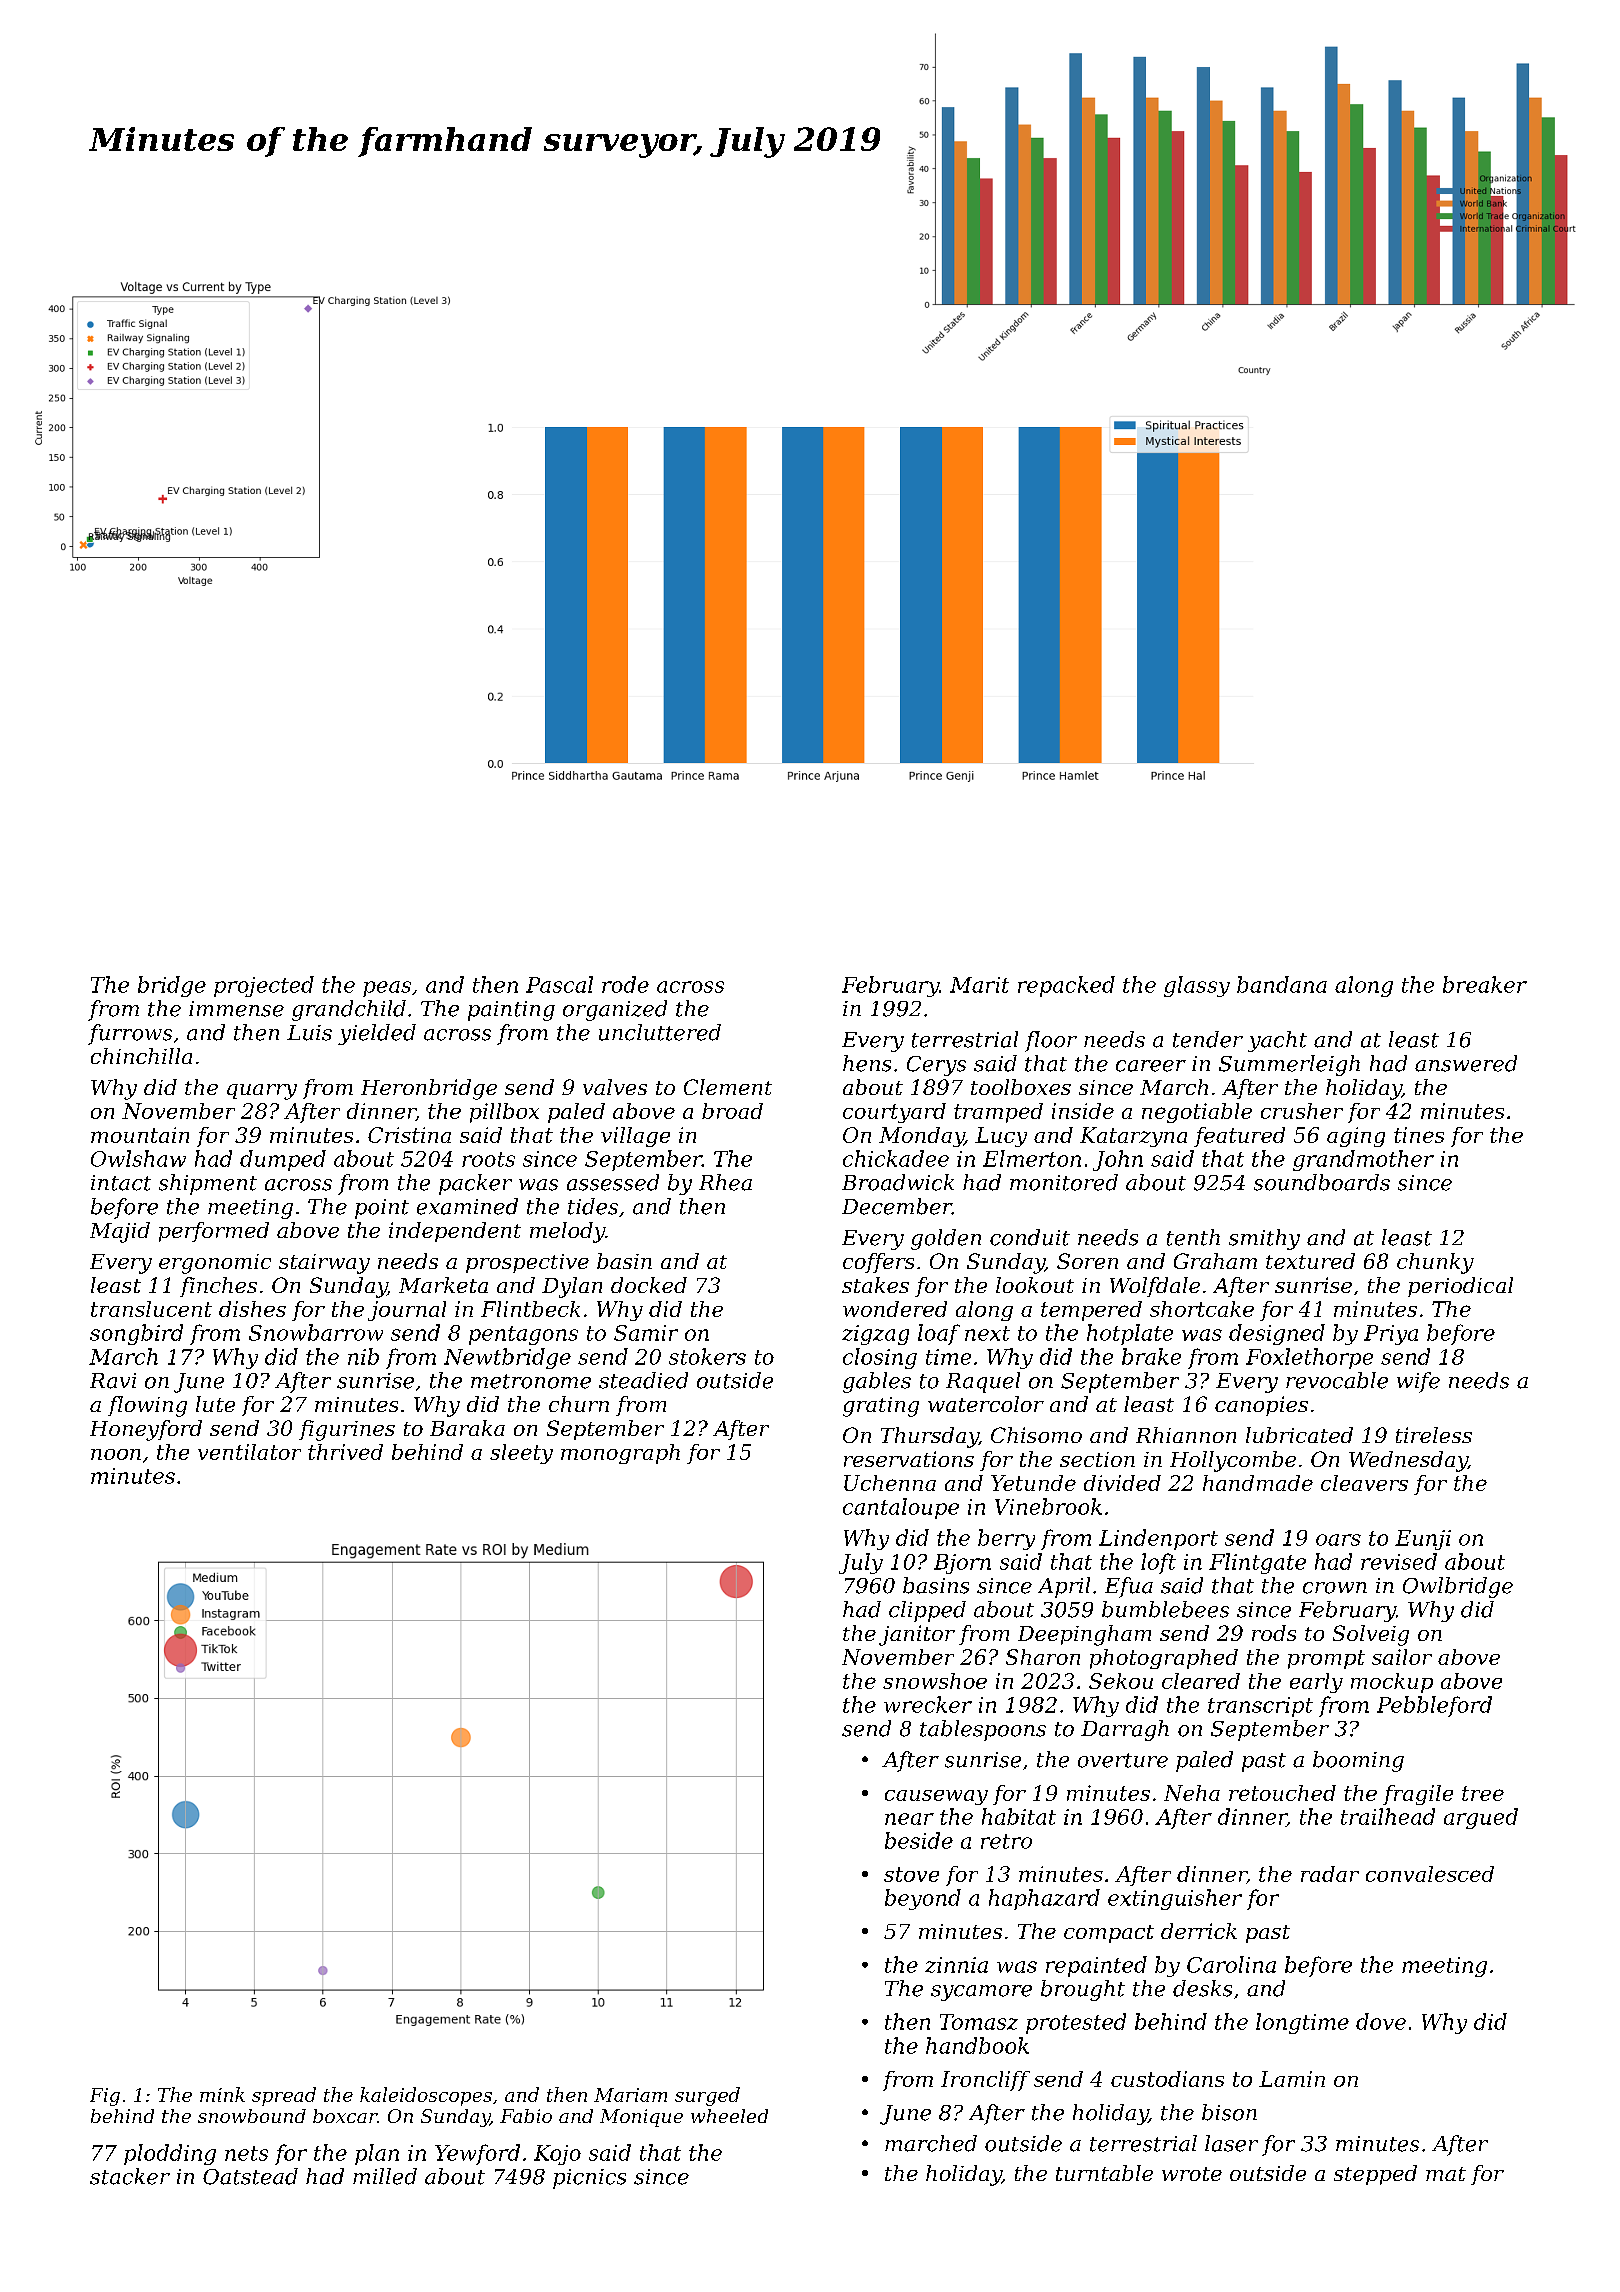 The height and width of the screenshot is (2292, 1620). What do you see at coordinates (625, 984) in the screenshot?
I see `rode` at bounding box center [625, 984].
